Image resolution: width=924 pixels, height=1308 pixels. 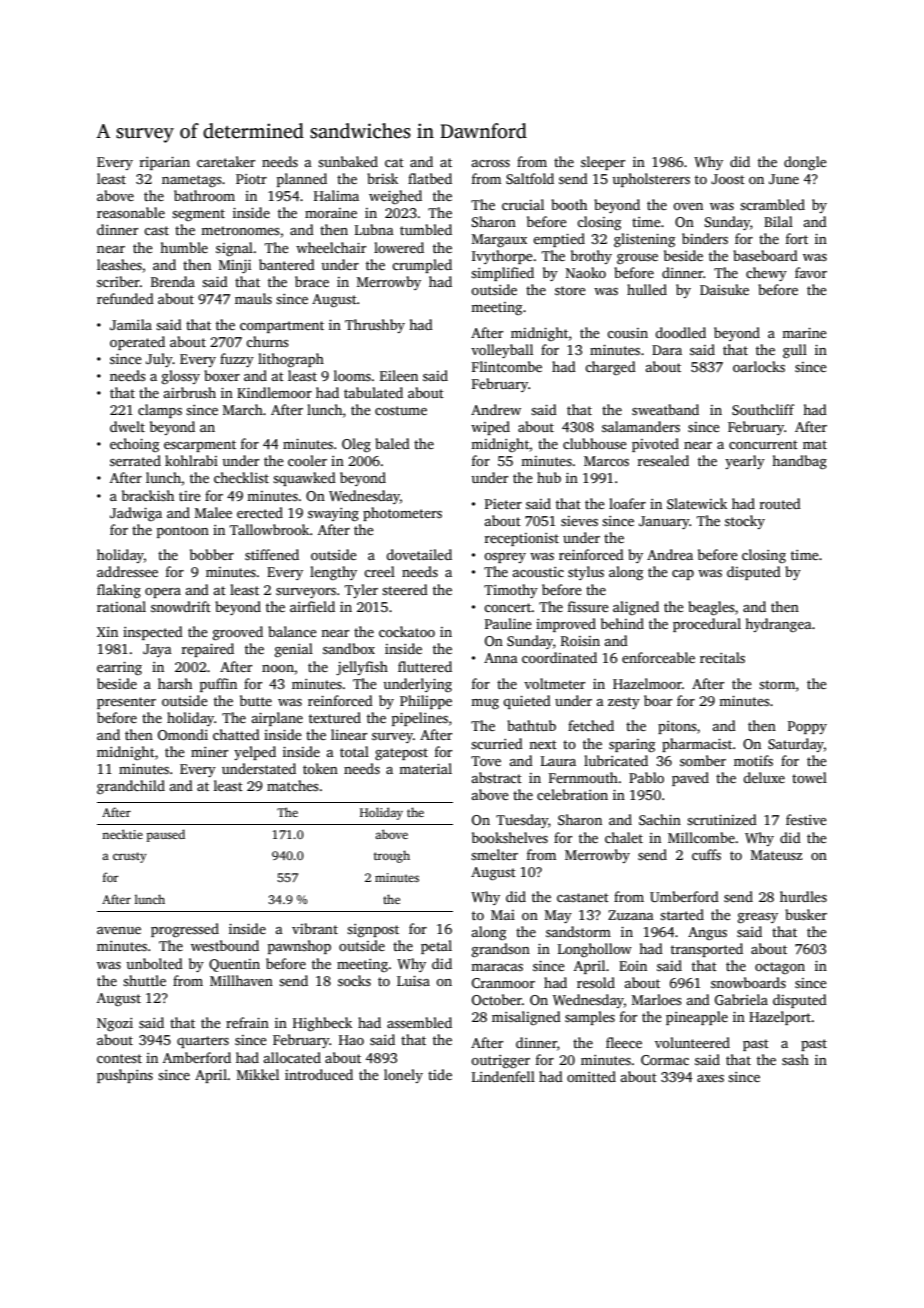 What do you see at coordinates (538, 572) in the image?
I see `acoustic` at bounding box center [538, 572].
